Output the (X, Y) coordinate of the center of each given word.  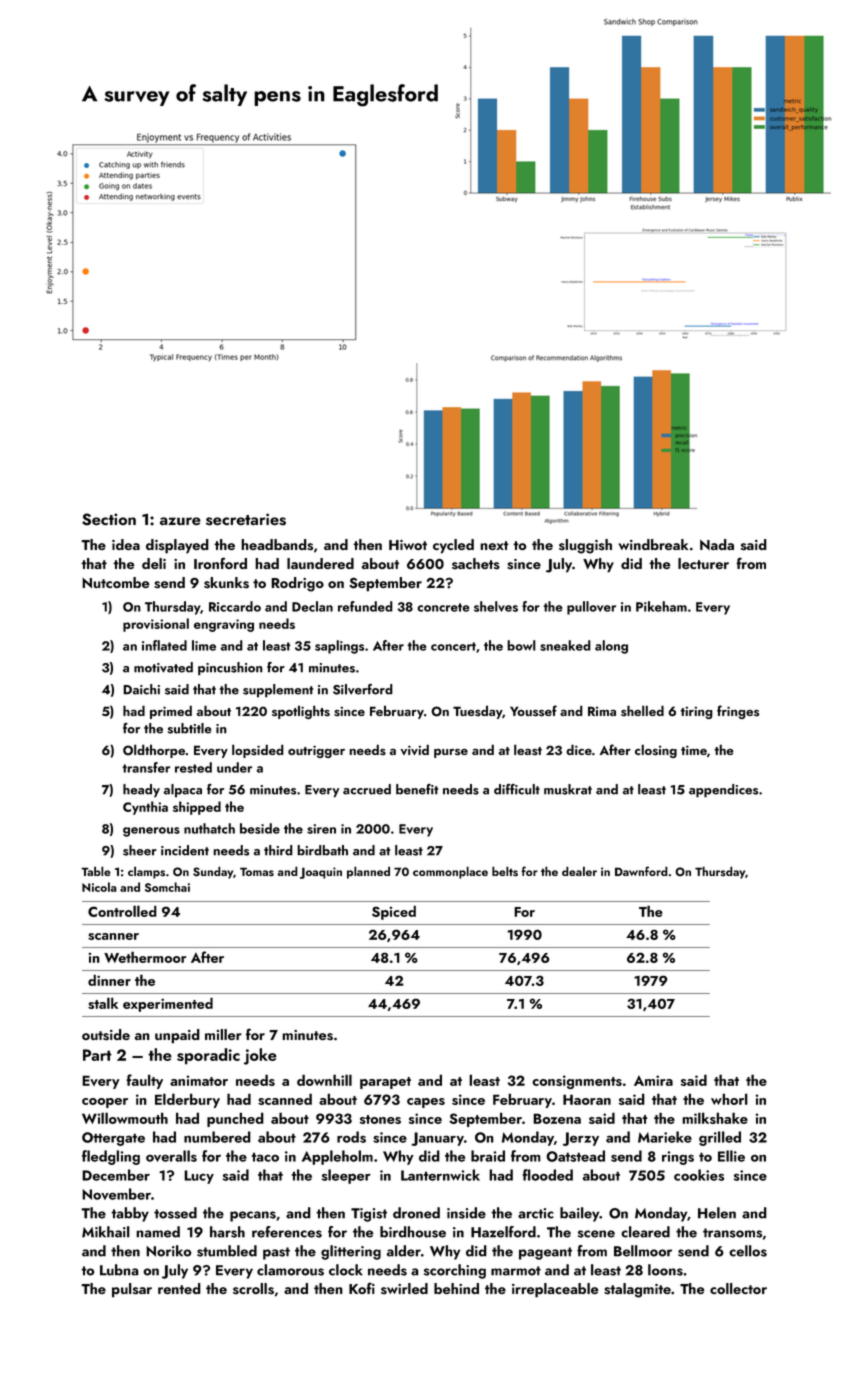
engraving (224, 625)
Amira (653, 1080)
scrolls (253, 1289)
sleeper (346, 1176)
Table (96, 871)
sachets (476, 564)
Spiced (394, 912)
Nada (717, 544)
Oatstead (575, 1156)
